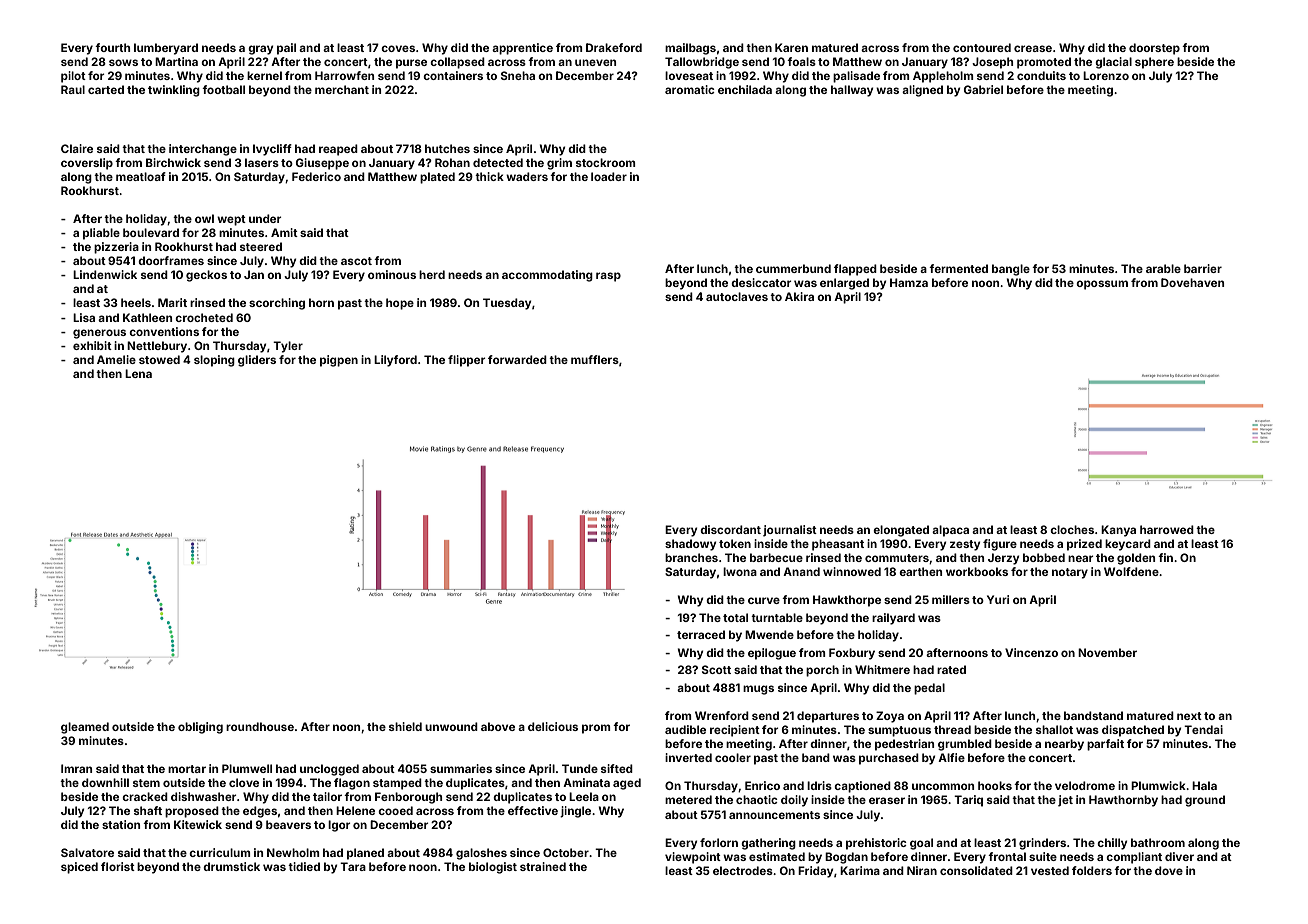  What do you see at coordinates (141, 176) in the screenshot?
I see `meatloaf` at bounding box center [141, 176].
